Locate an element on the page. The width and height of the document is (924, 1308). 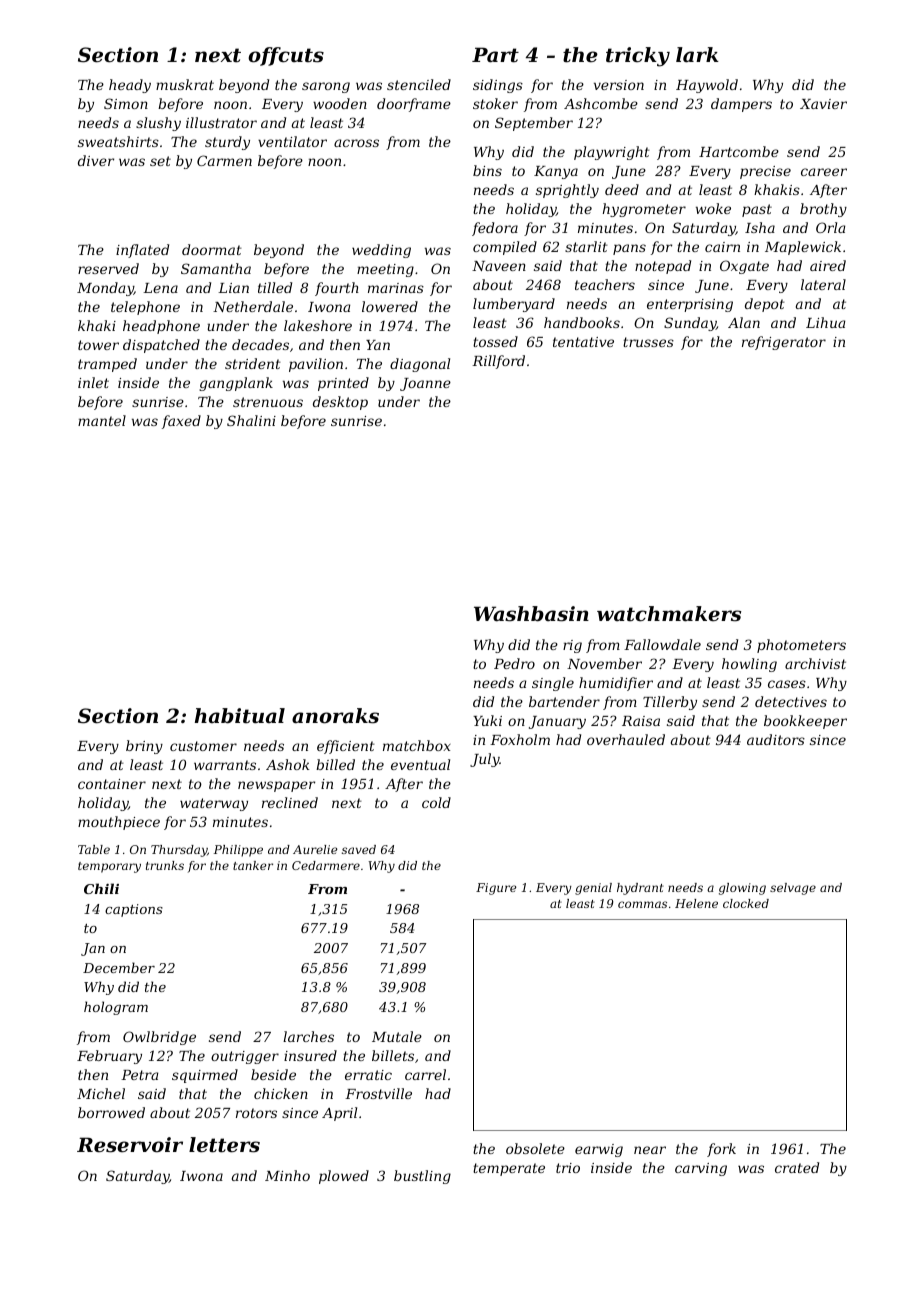
Washbasin is located at coordinates (531, 614).
